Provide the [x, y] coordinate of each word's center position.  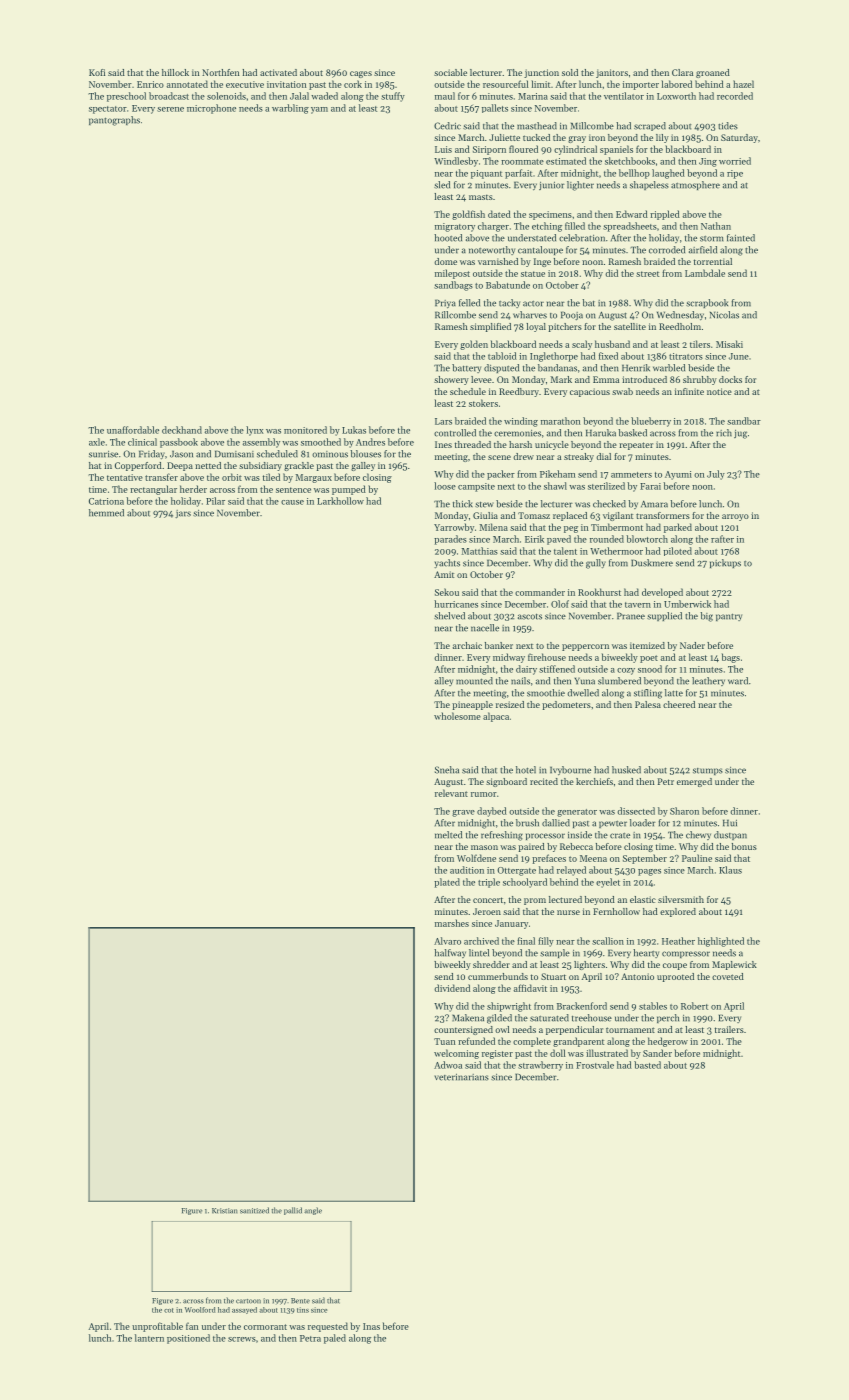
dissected [636, 811]
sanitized [254, 1210]
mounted [474, 681]
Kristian [225, 1211]
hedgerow [668, 1042]
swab [622, 391]
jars [183, 514]
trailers [729, 1029]
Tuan [445, 1041]
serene [170, 109]
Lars [443, 421]
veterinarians [461, 1077]
